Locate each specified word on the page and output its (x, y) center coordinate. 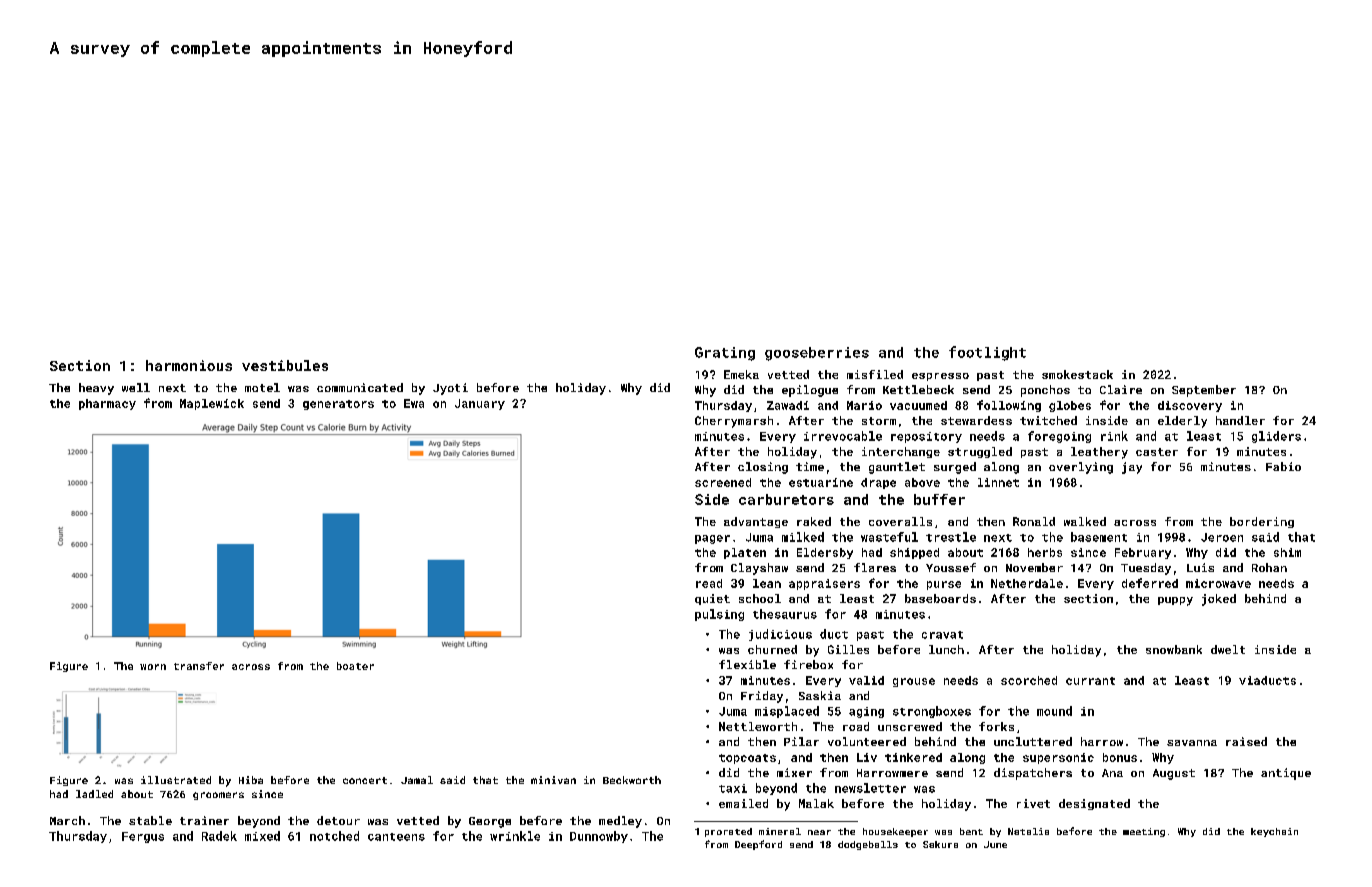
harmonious (189, 365)
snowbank (1174, 649)
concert (365, 780)
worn (153, 667)
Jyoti (450, 389)
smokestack (1077, 374)
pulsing (719, 615)
